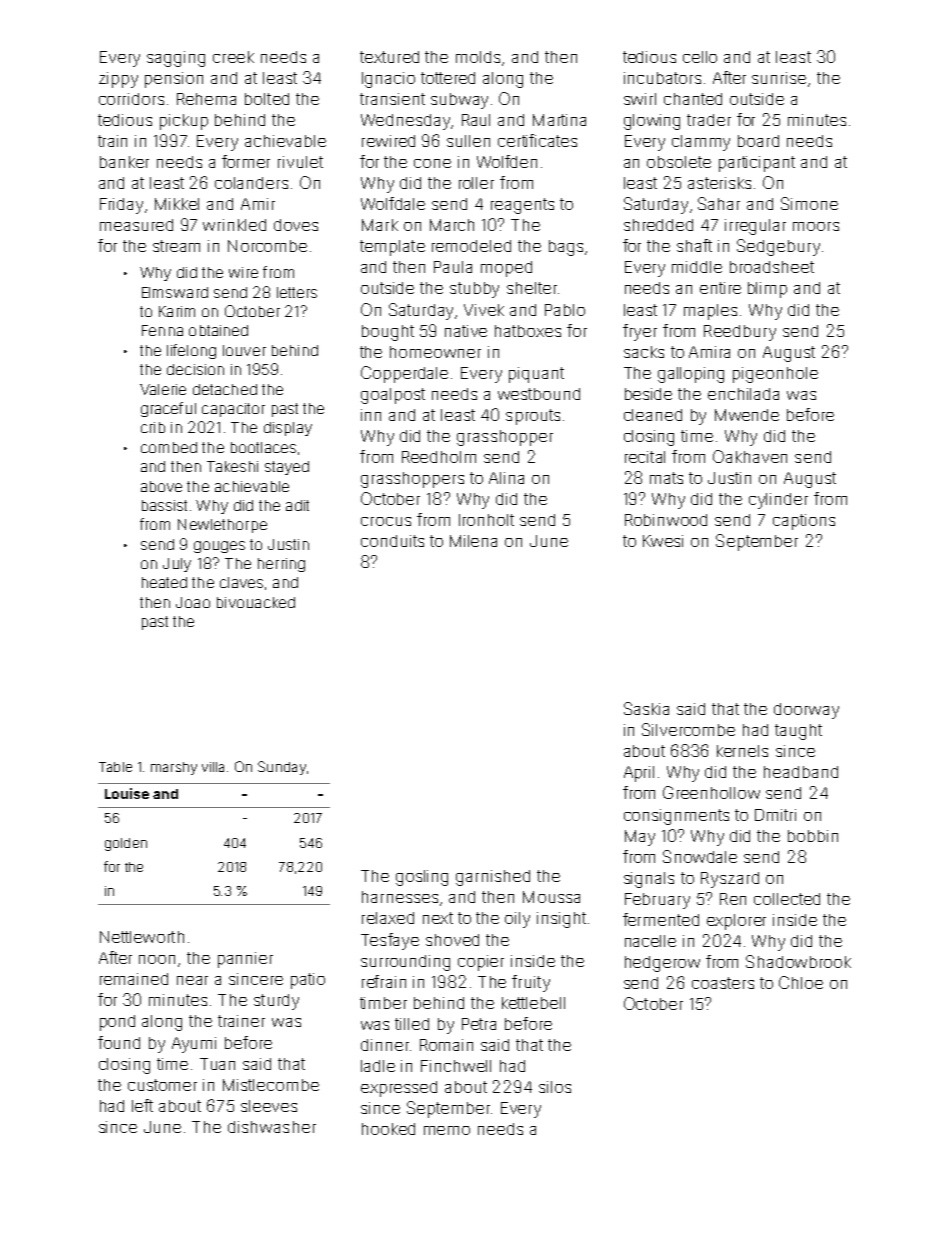 The height and width of the screenshot is (1233, 952). Describe the element at coordinates (522, 206) in the screenshot. I see `reagents` at that location.
